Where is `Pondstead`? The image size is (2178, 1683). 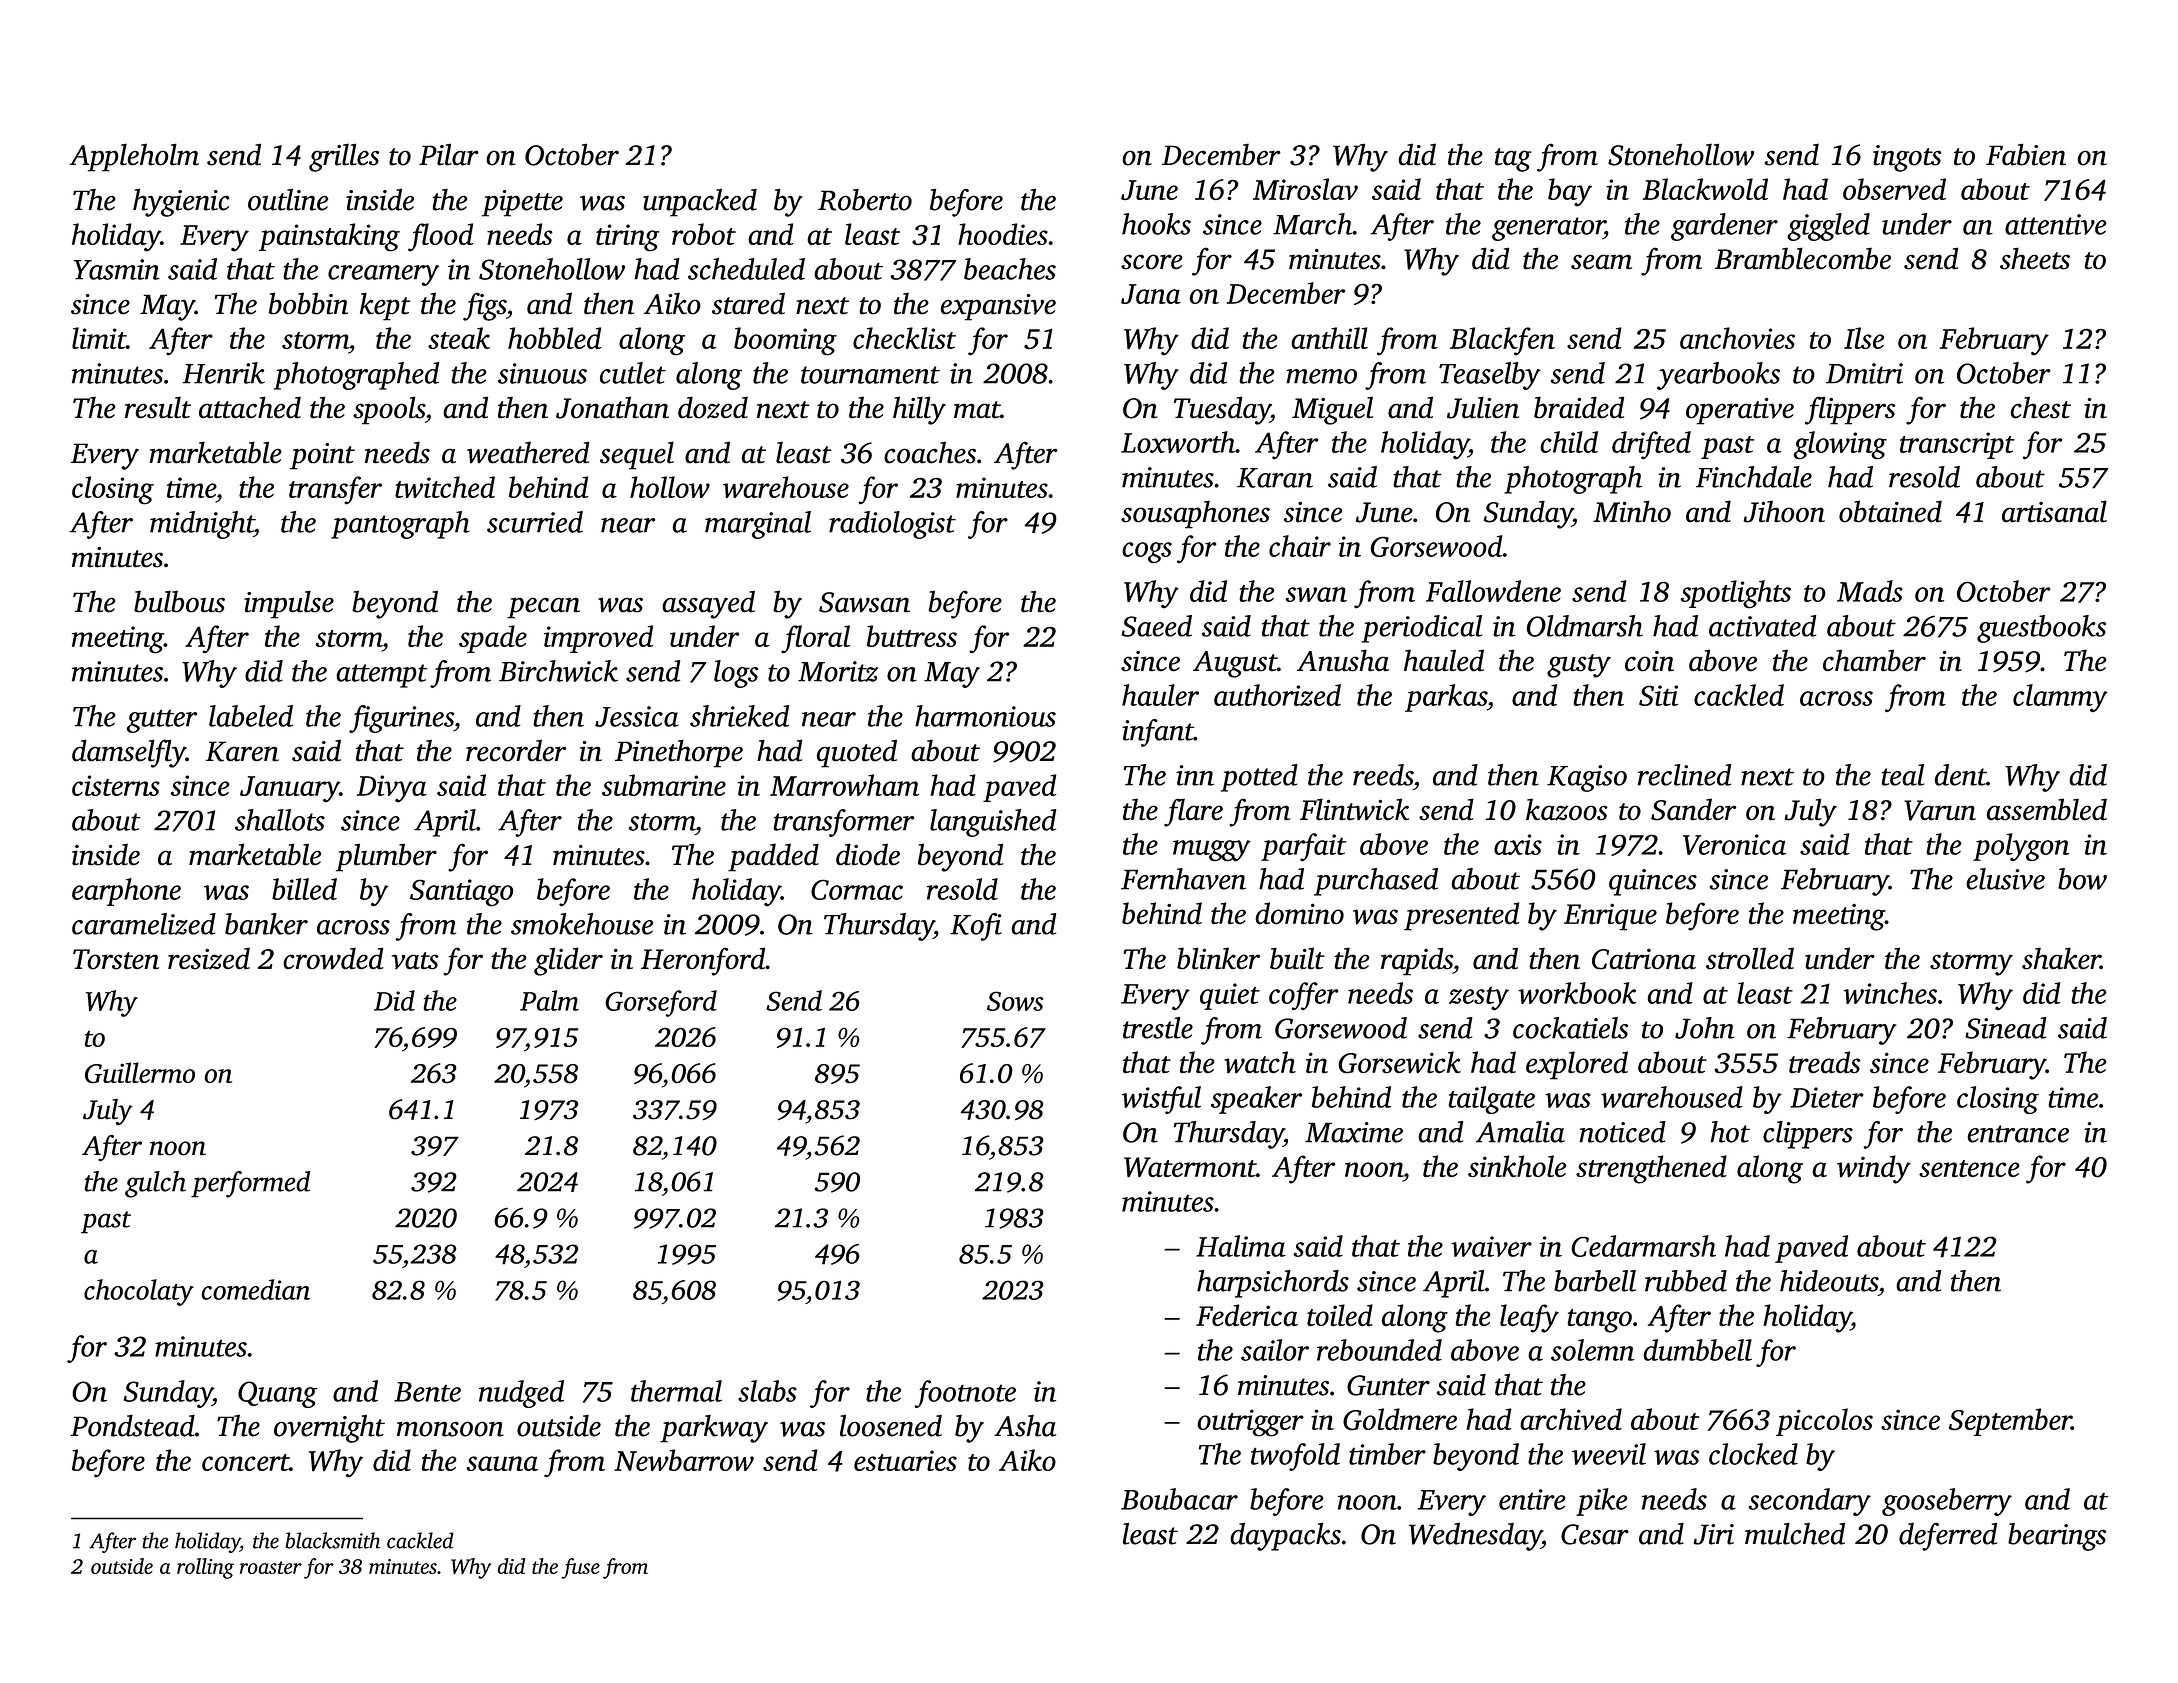
Pondstead is located at coordinates (132, 1425).
